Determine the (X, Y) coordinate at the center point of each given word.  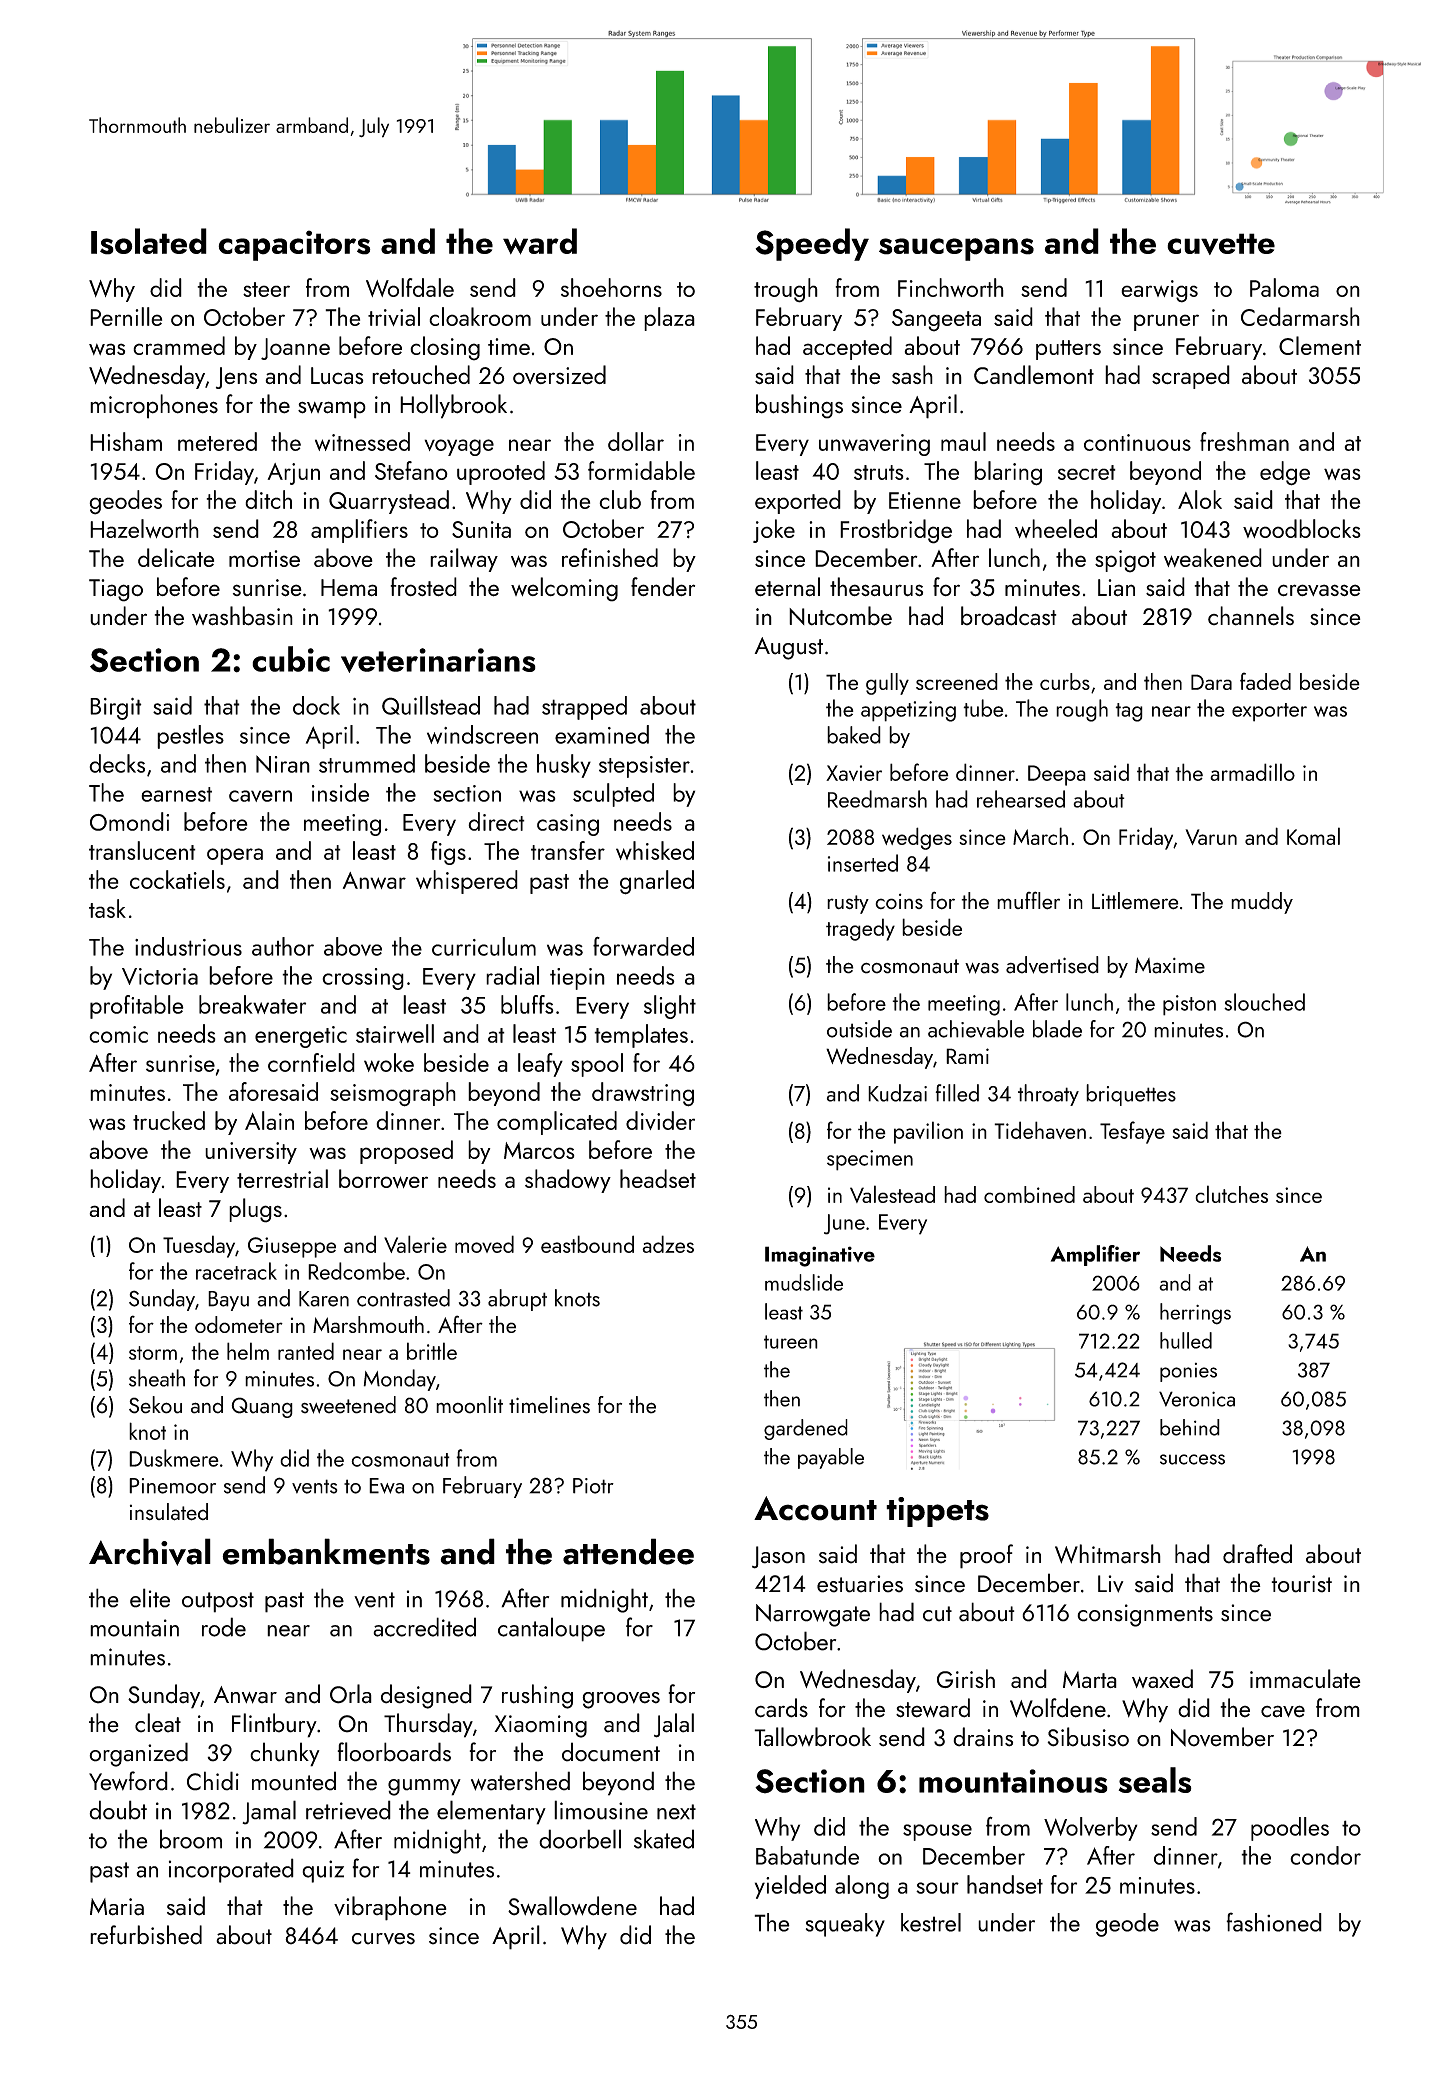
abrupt (517, 1300)
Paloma (1284, 287)
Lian (1116, 587)
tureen (791, 1342)
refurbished (146, 1935)
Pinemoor (172, 1486)
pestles (190, 737)
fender (663, 586)
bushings (799, 406)
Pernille (126, 316)
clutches (1231, 1194)
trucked (169, 1120)
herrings (1195, 1314)
